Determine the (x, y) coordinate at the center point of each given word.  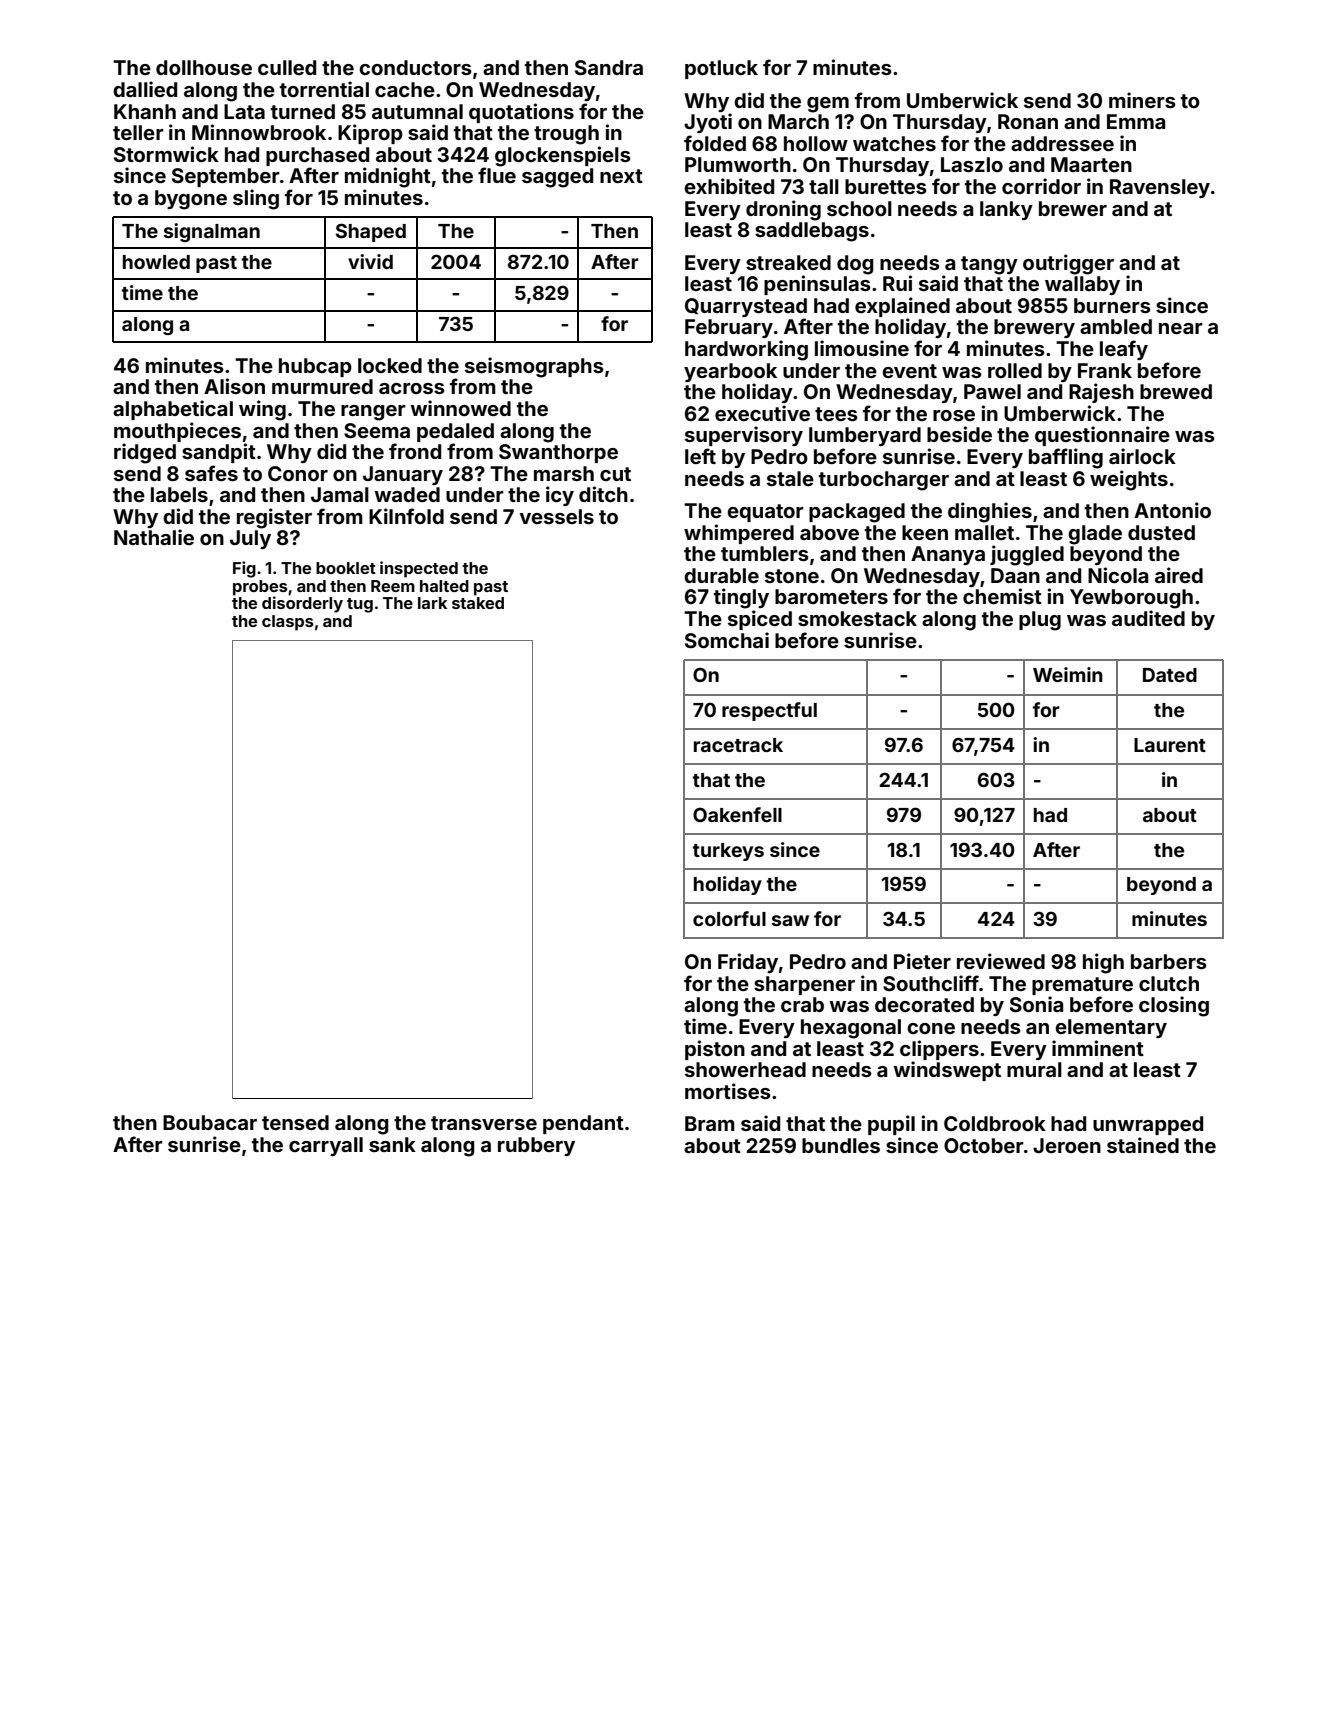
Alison (234, 386)
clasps (288, 623)
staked (478, 603)
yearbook (730, 372)
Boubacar (210, 1122)
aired (1179, 575)
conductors (415, 67)
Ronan (1028, 121)
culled (287, 67)
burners (1112, 305)
